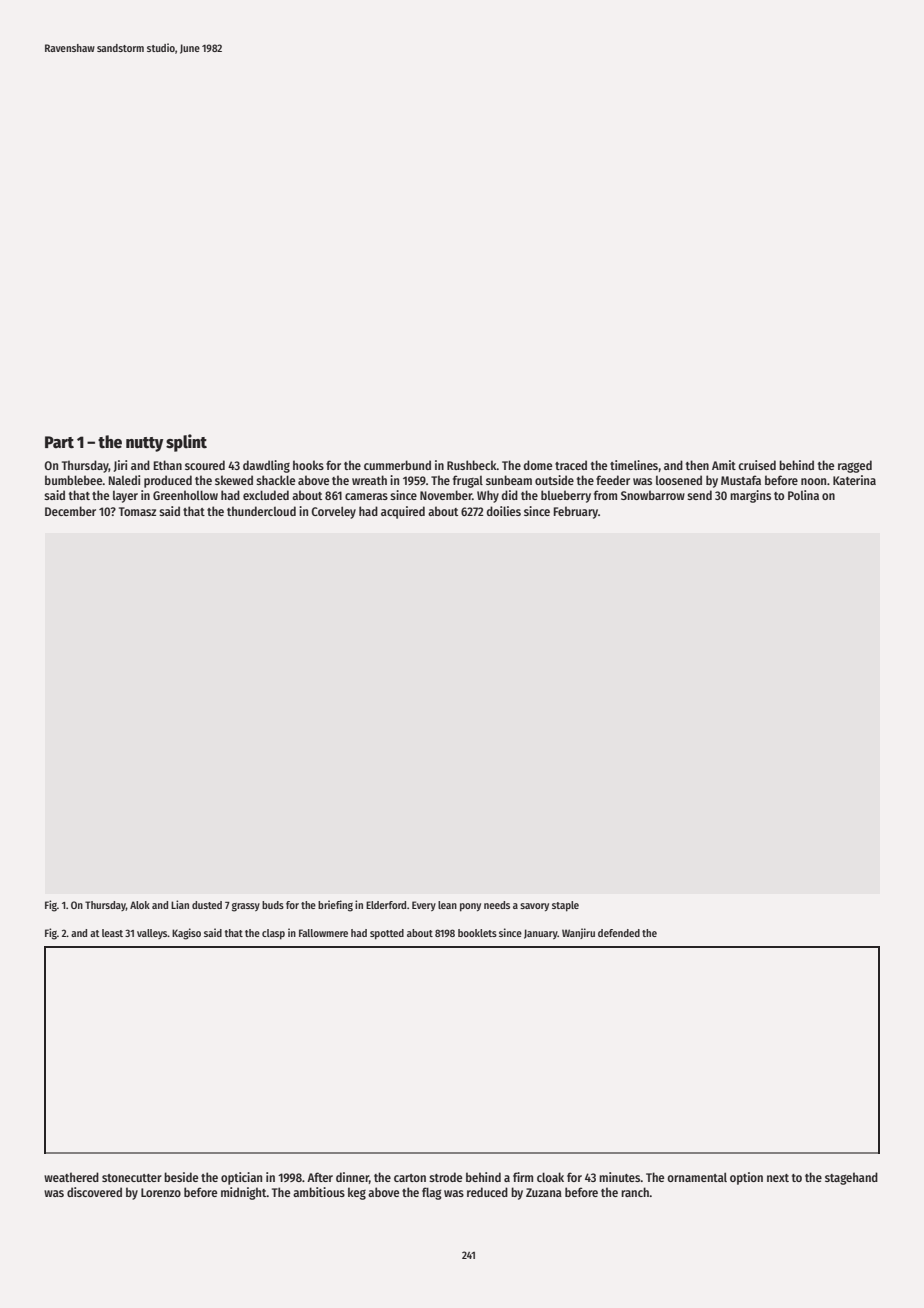  Describe the element at coordinates (70, 511) in the document. I see `December` at that location.
